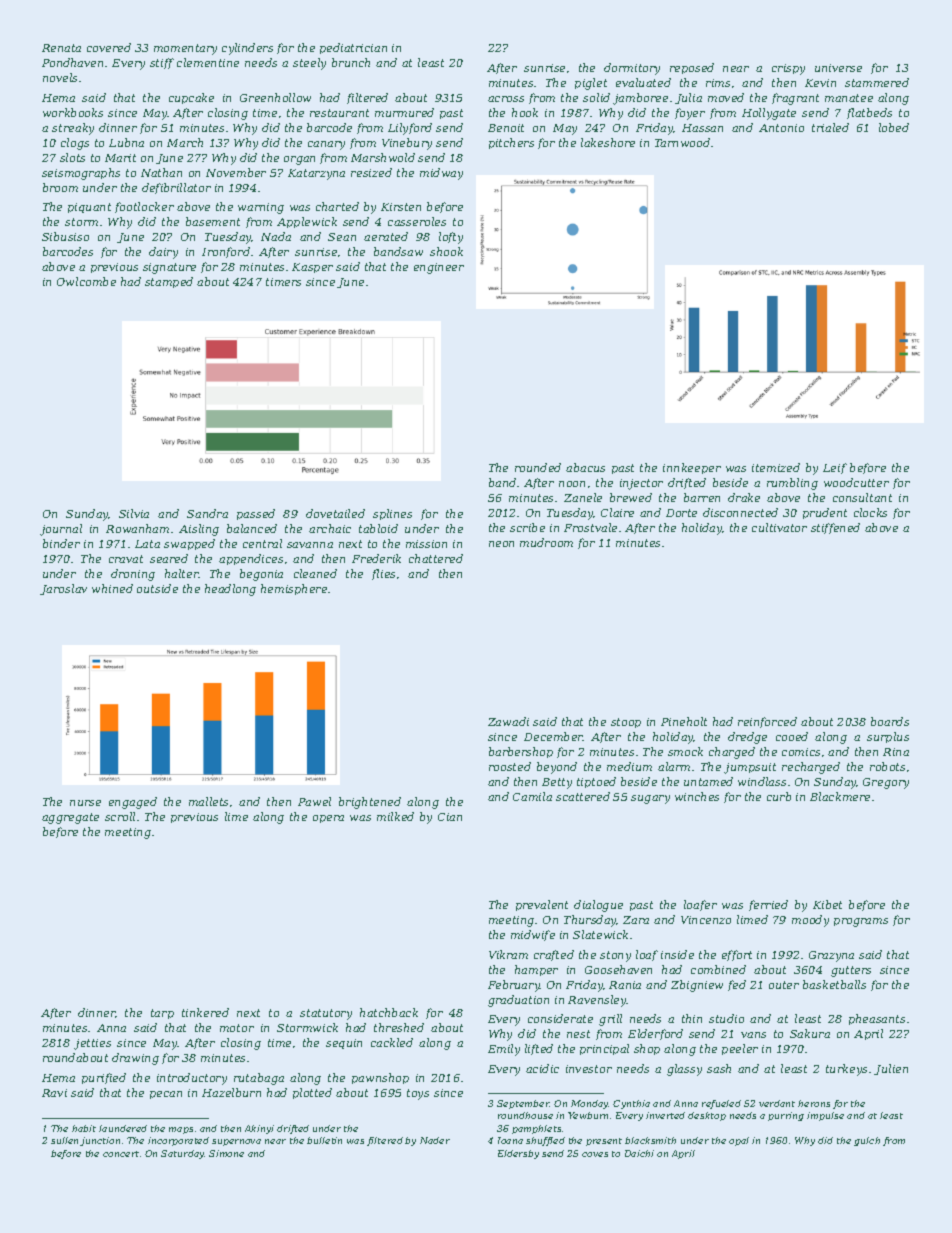  I want to click on rounded, so click(538, 467).
